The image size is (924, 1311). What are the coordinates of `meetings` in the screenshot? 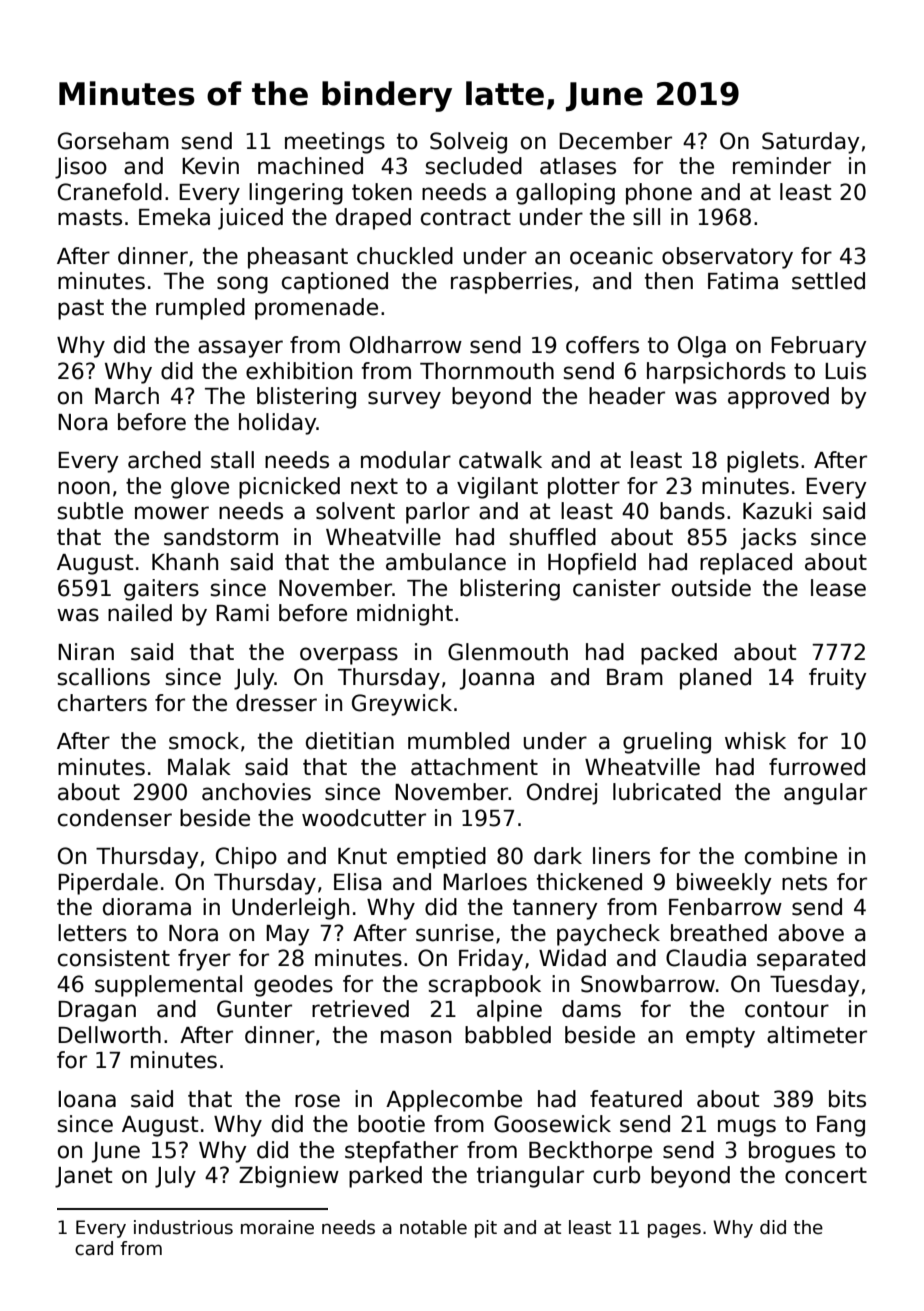 It's located at (335, 143).
